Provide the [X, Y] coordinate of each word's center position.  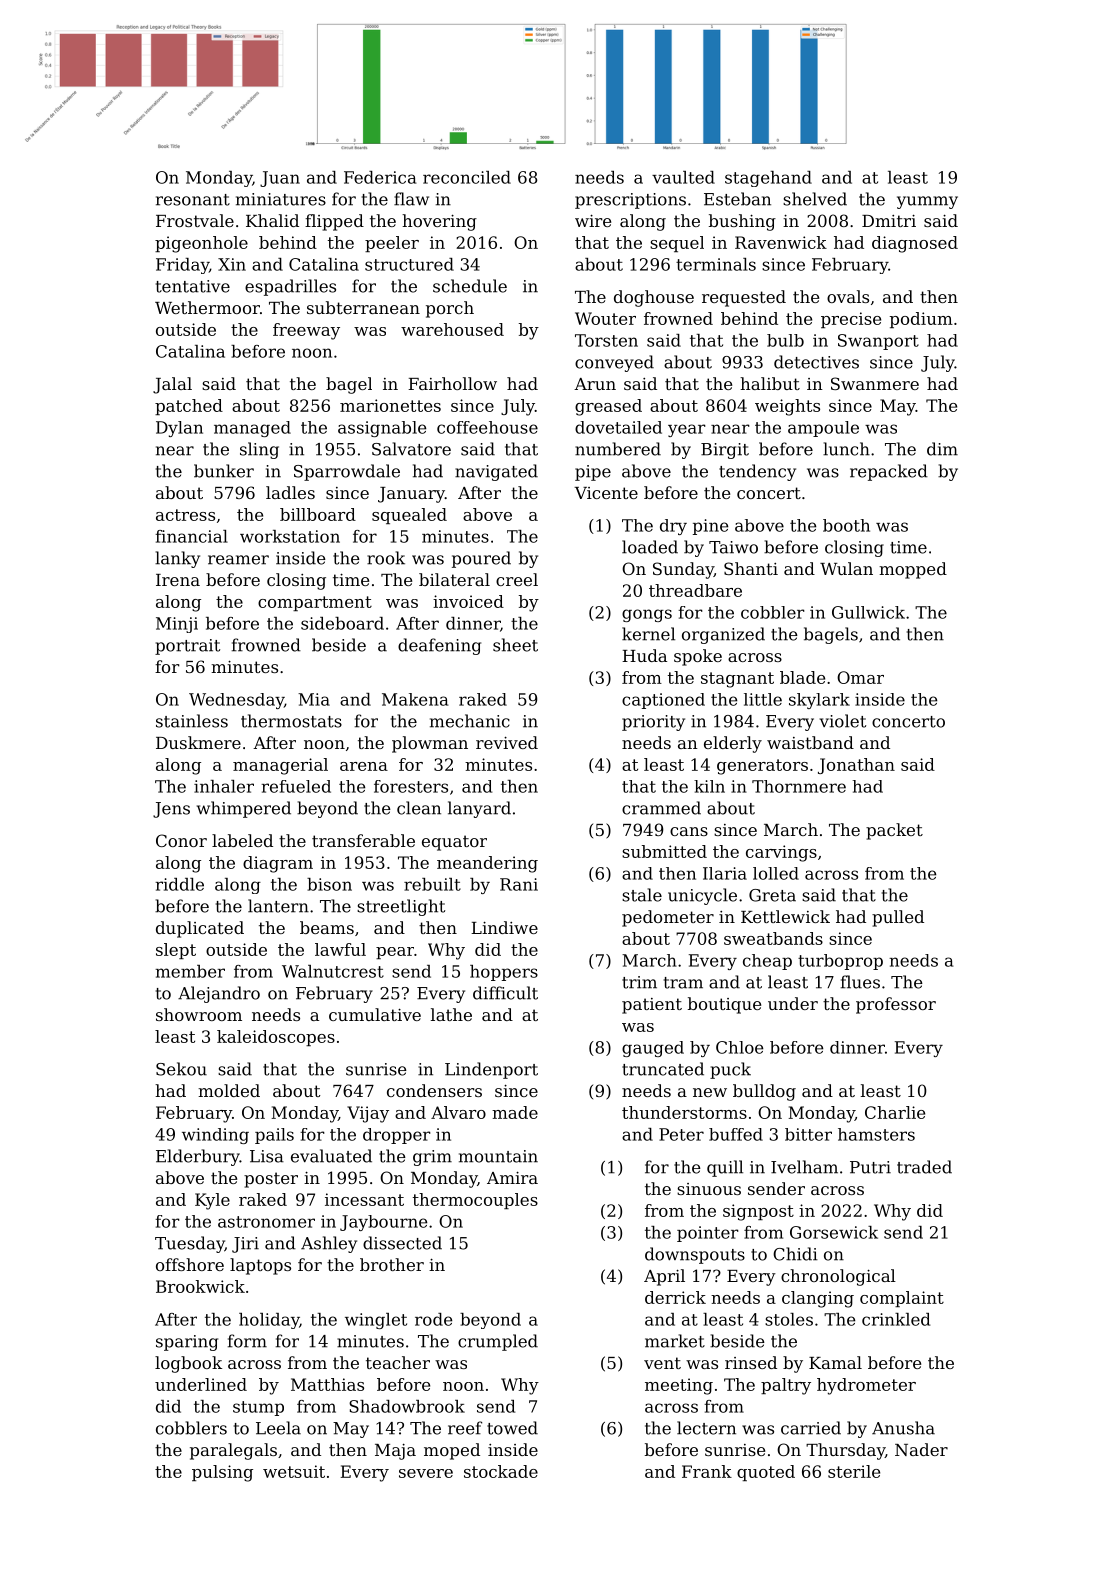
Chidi [795, 1254]
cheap [767, 962]
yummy [927, 202]
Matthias [327, 1384]
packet [894, 831]
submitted [664, 851]
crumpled [498, 1342]
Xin [232, 264]
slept [176, 951]
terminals [716, 264]
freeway [306, 331]
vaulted [683, 177]
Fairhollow [452, 383]
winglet [376, 1321]
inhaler [224, 786]
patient [652, 1006]
